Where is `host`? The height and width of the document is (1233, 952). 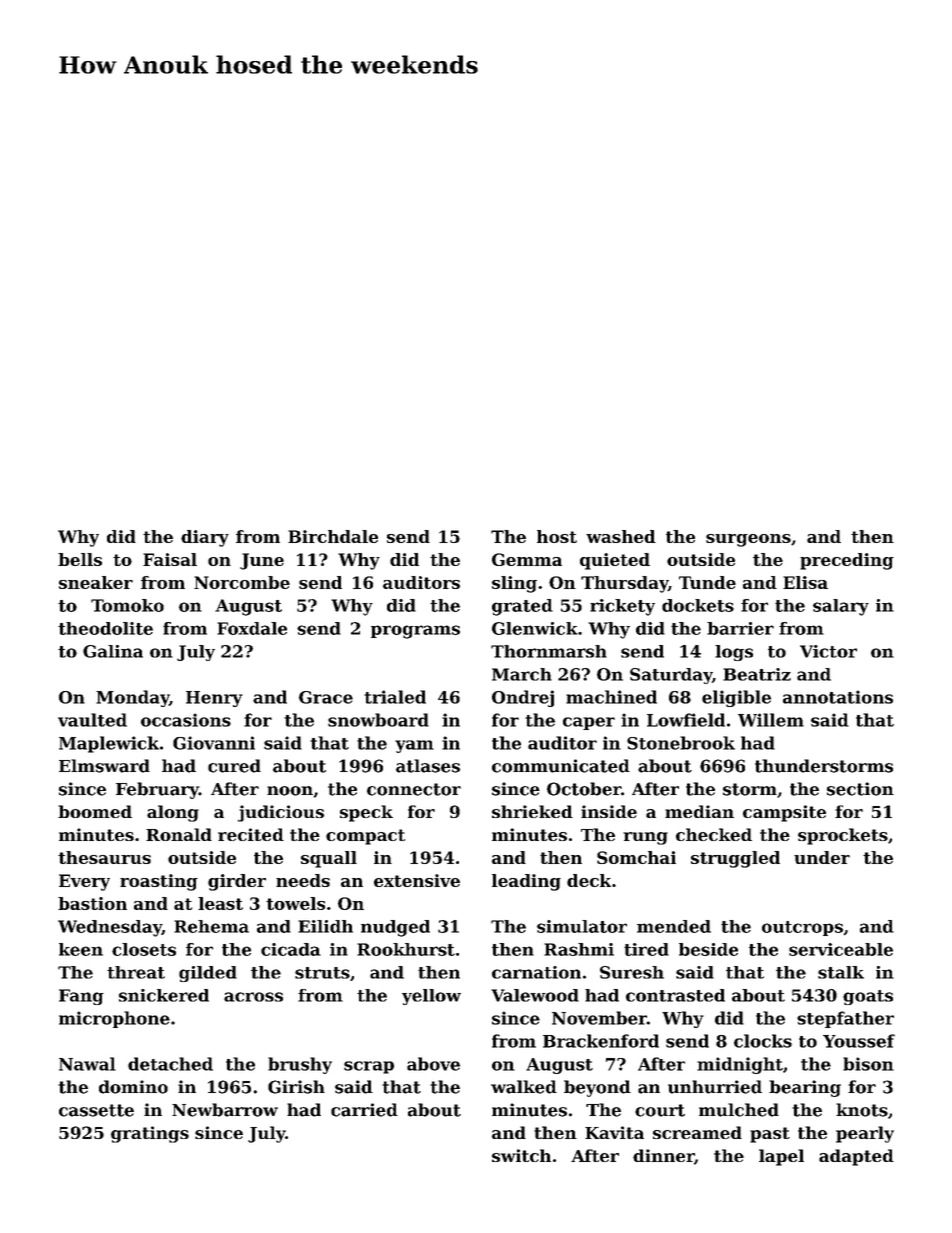 host is located at coordinates (557, 536).
